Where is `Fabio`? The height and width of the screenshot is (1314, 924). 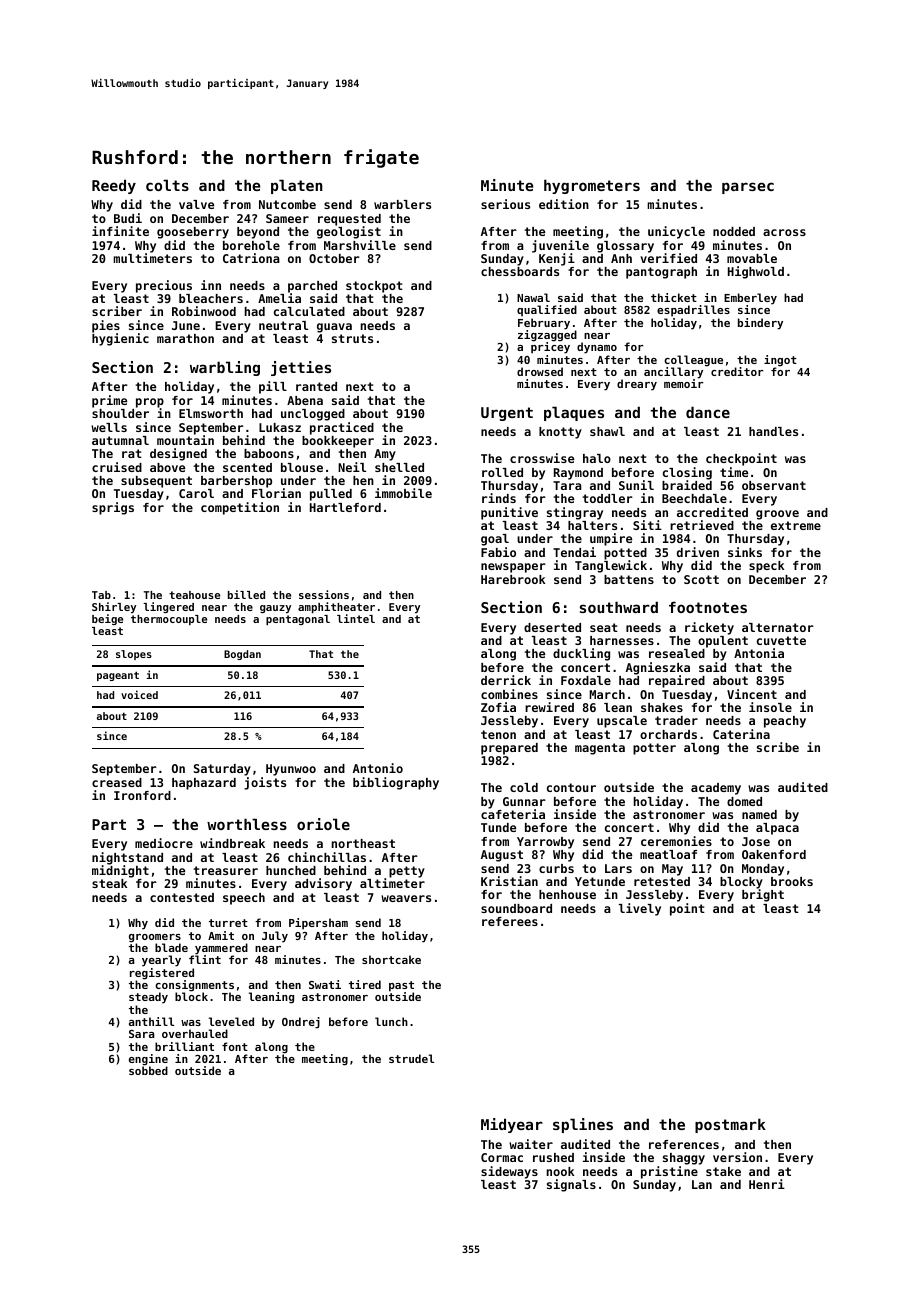 Fabio is located at coordinates (498, 552).
